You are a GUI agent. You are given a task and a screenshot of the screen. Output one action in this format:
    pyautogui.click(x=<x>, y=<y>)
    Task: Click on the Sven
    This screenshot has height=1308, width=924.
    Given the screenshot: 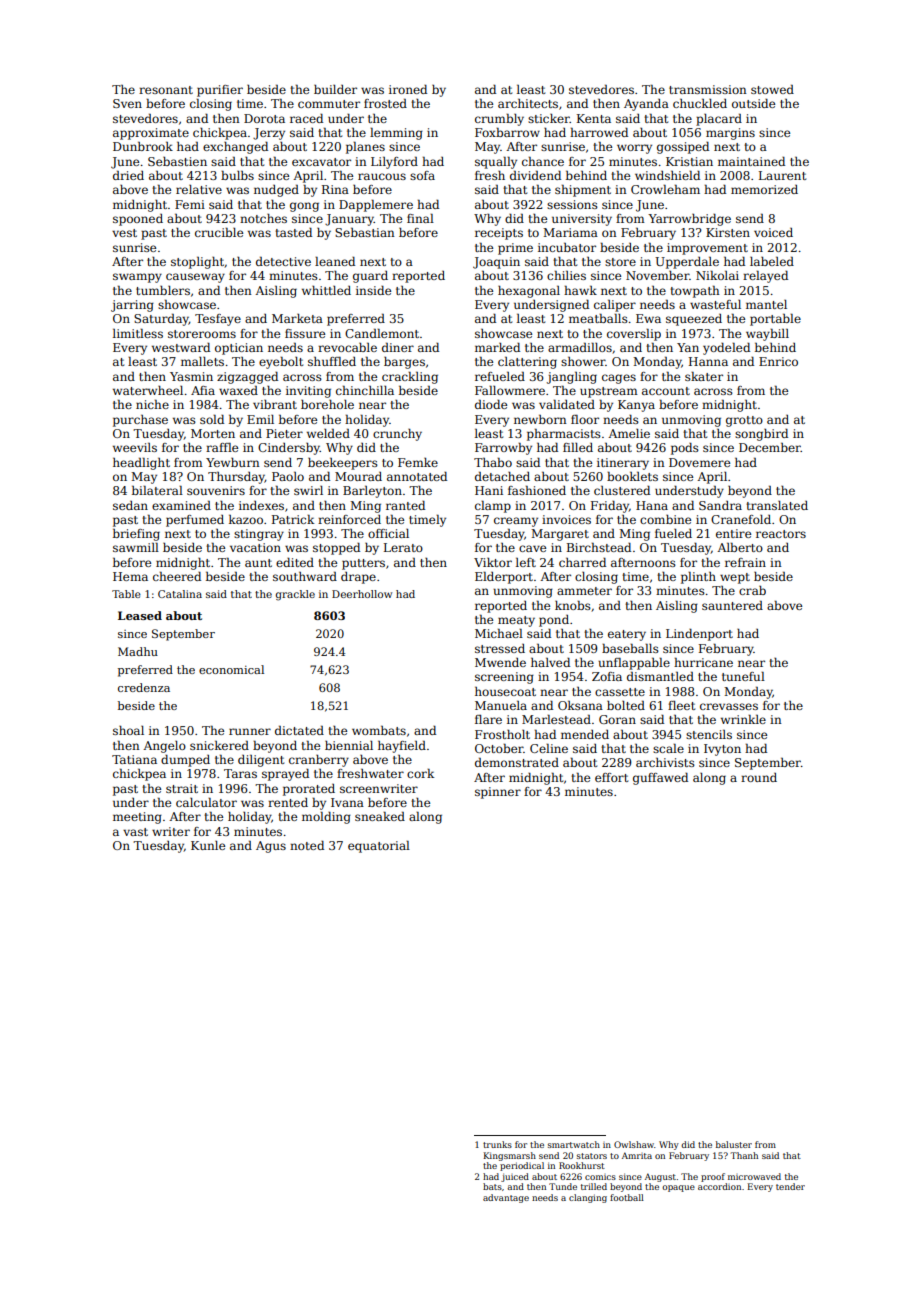 What is the action you would take?
    pyautogui.click(x=127, y=103)
